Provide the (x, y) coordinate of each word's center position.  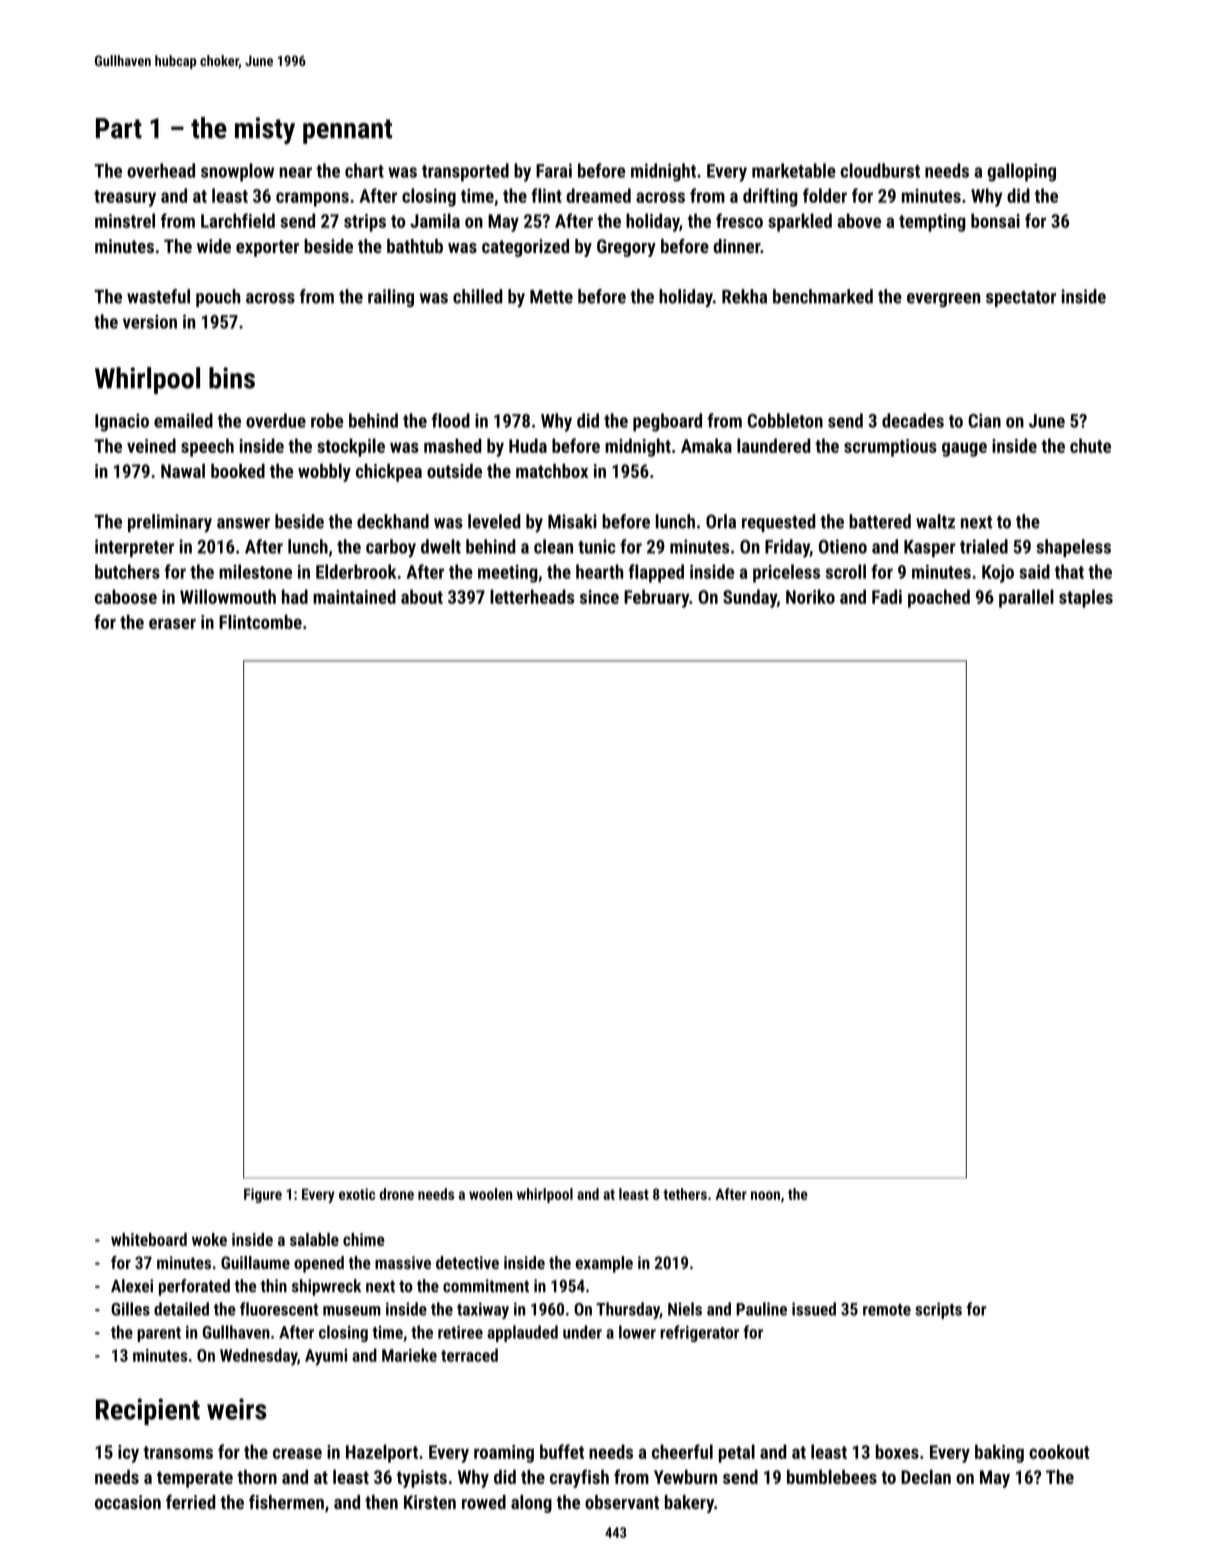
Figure (263, 1195)
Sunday (750, 598)
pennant (347, 131)
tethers (685, 1194)
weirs (237, 1409)
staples (1086, 598)
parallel (1026, 598)
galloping (1021, 172)
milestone (255, 571)
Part (119, 128)
